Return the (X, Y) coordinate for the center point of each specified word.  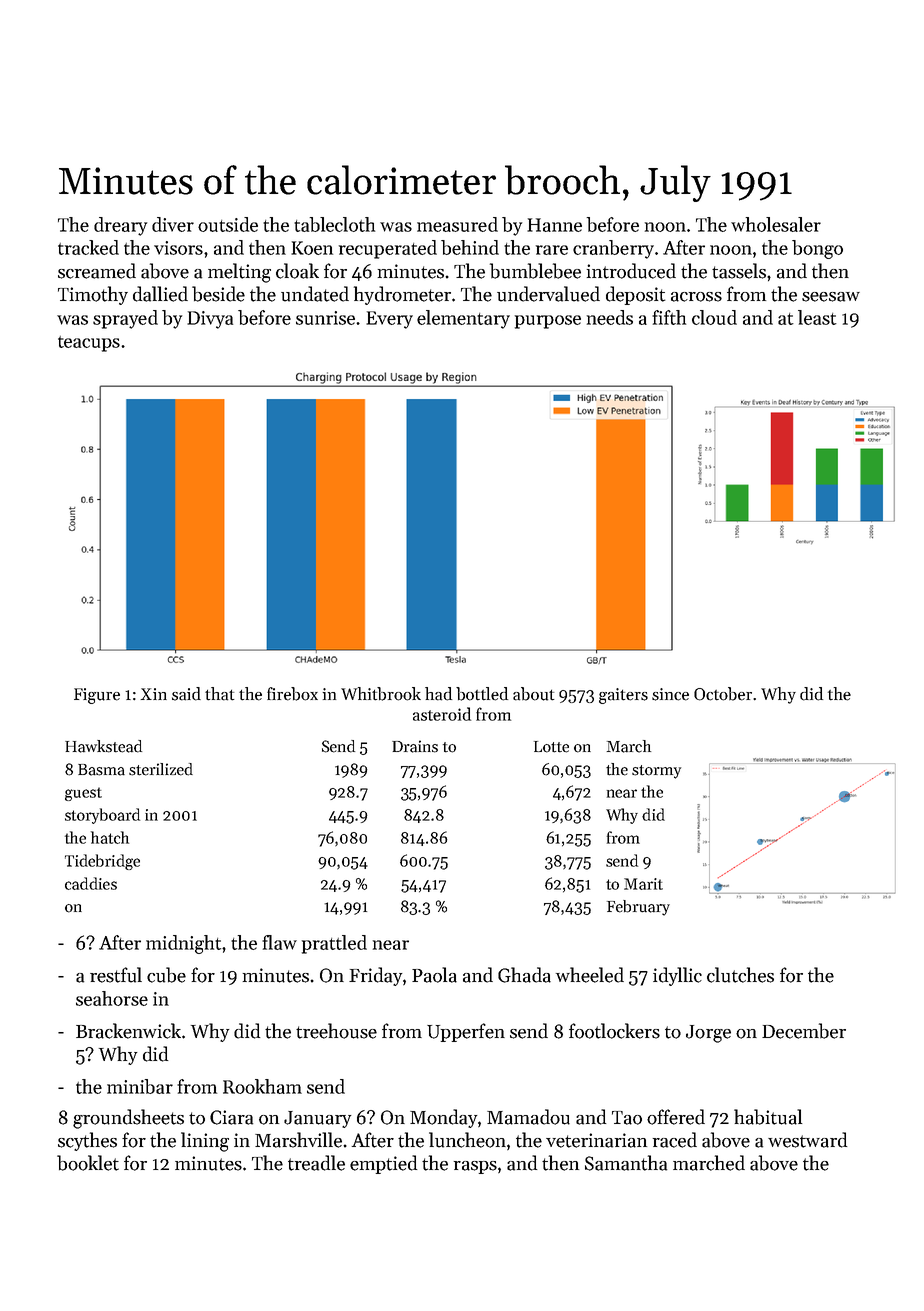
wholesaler (776, 224)
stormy (656, 772)
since (670, 694)
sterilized (161, 769)
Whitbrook (381, 694)
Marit (643, 884)
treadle (316, 1163)
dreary (120, 226)
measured (457, 224)
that (220, 694)
